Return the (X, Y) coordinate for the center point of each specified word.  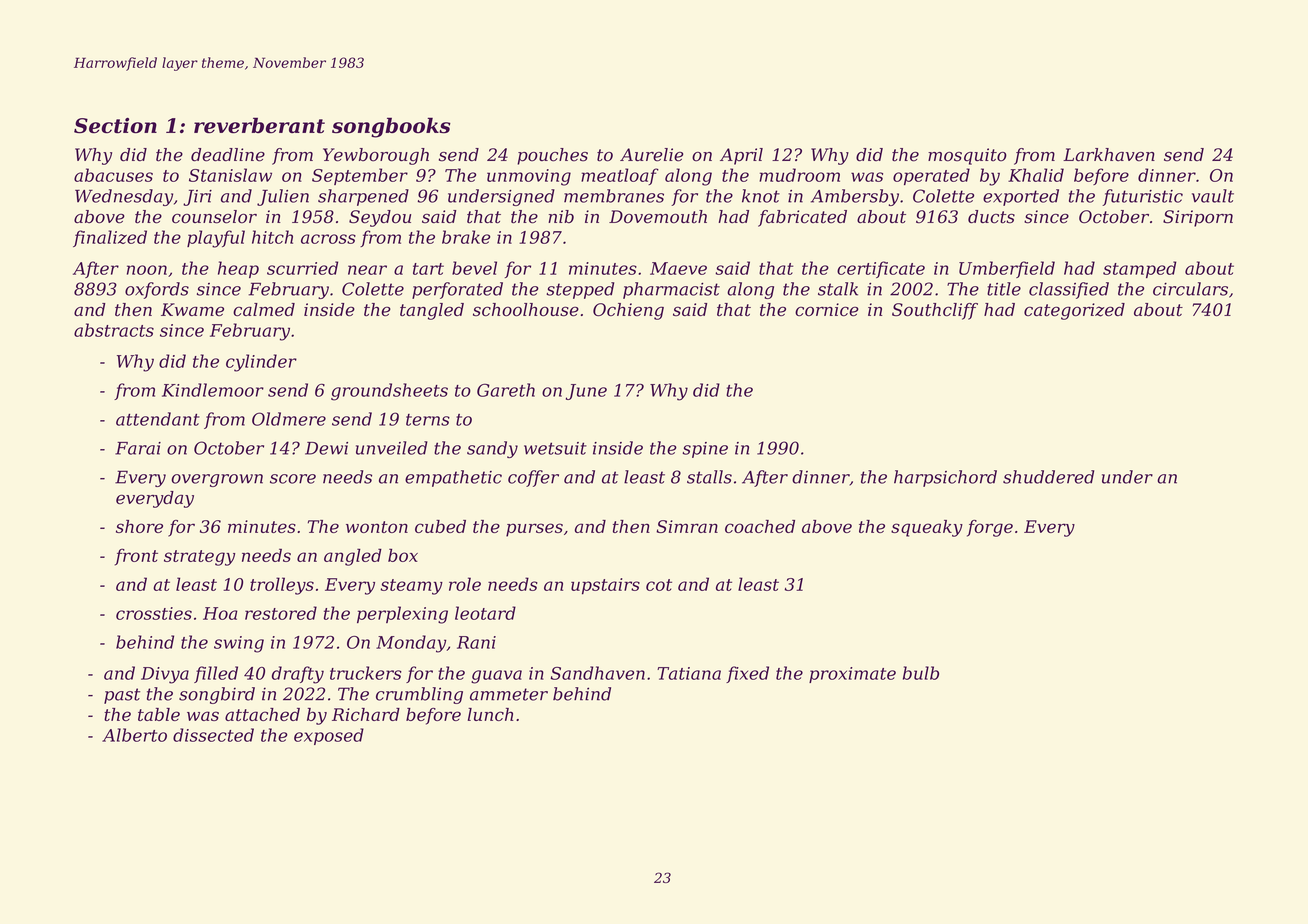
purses (534, 530)
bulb (921, 673)
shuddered (1048, 477)
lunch (491, 714)
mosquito (967, 156)
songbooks (391, 127)
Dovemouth (658, 217)
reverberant (259, 125)
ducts (991, 217)
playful (216, 239)
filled (216, 674)
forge (990, 528)
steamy (412, 587)
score (293, 479)
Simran (687, 526)
